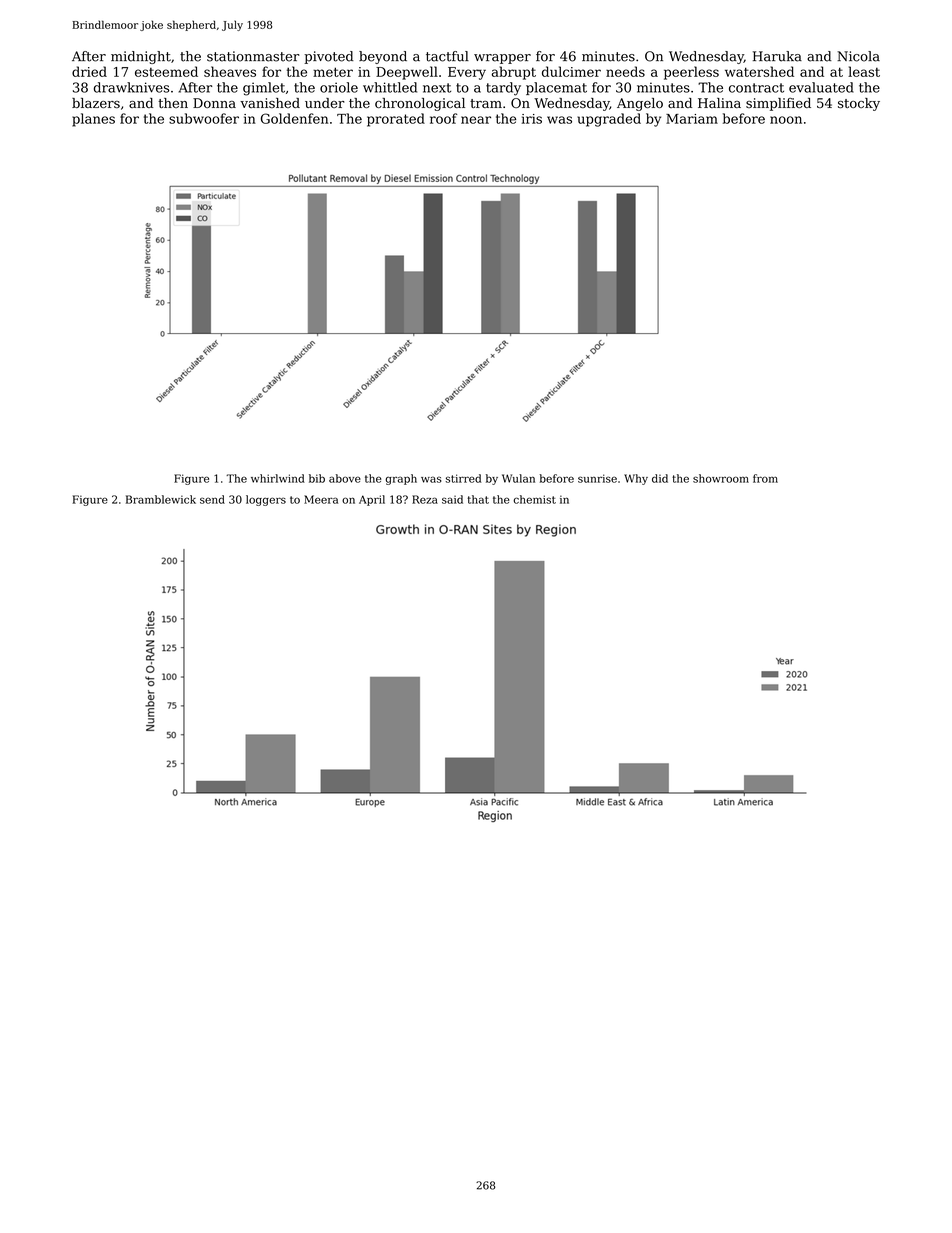  Describe the element at coordinates (93, 120) in the screenshot. I see `planes` at that location.
